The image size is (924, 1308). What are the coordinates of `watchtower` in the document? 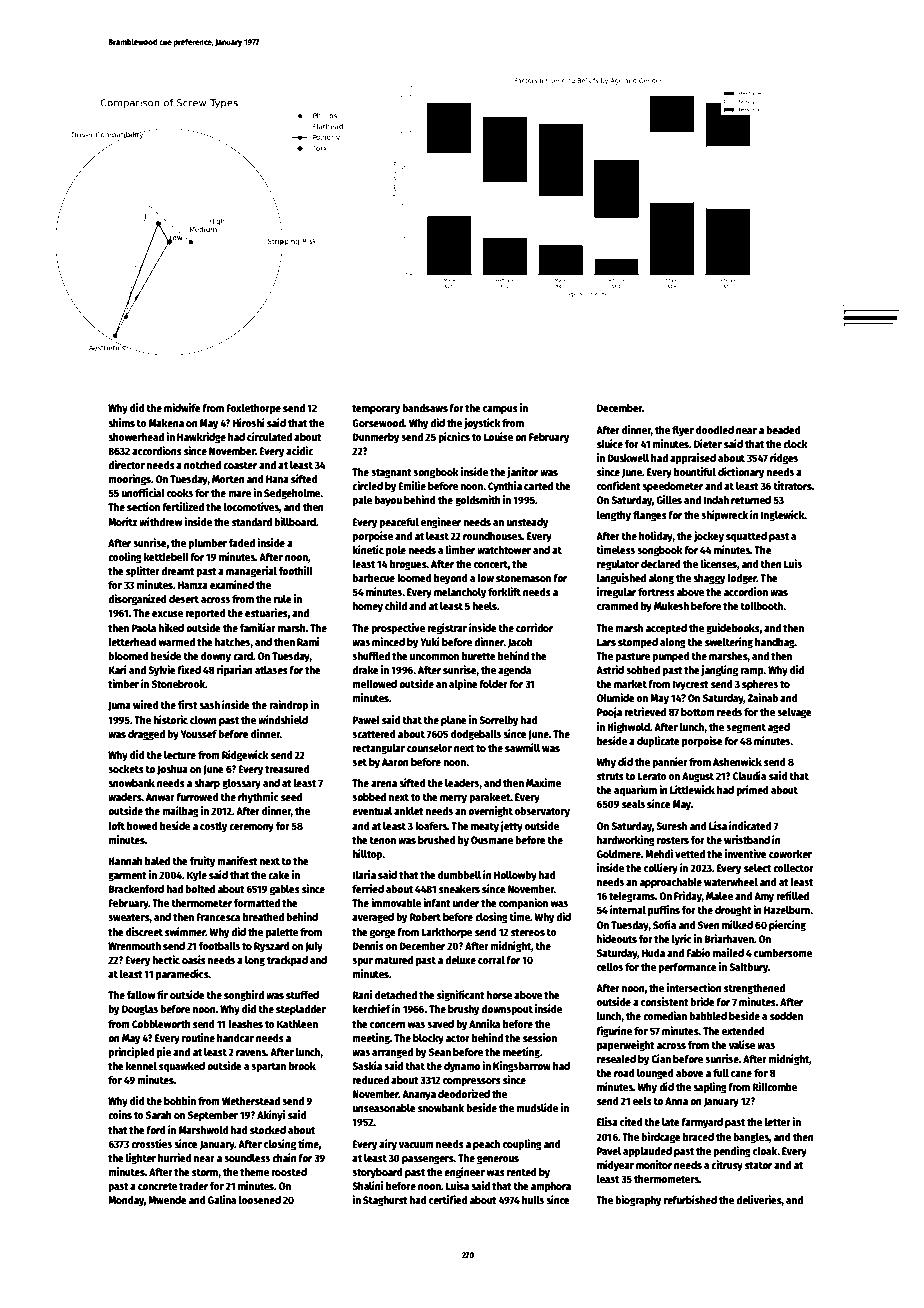 It's located at (504, 550).
